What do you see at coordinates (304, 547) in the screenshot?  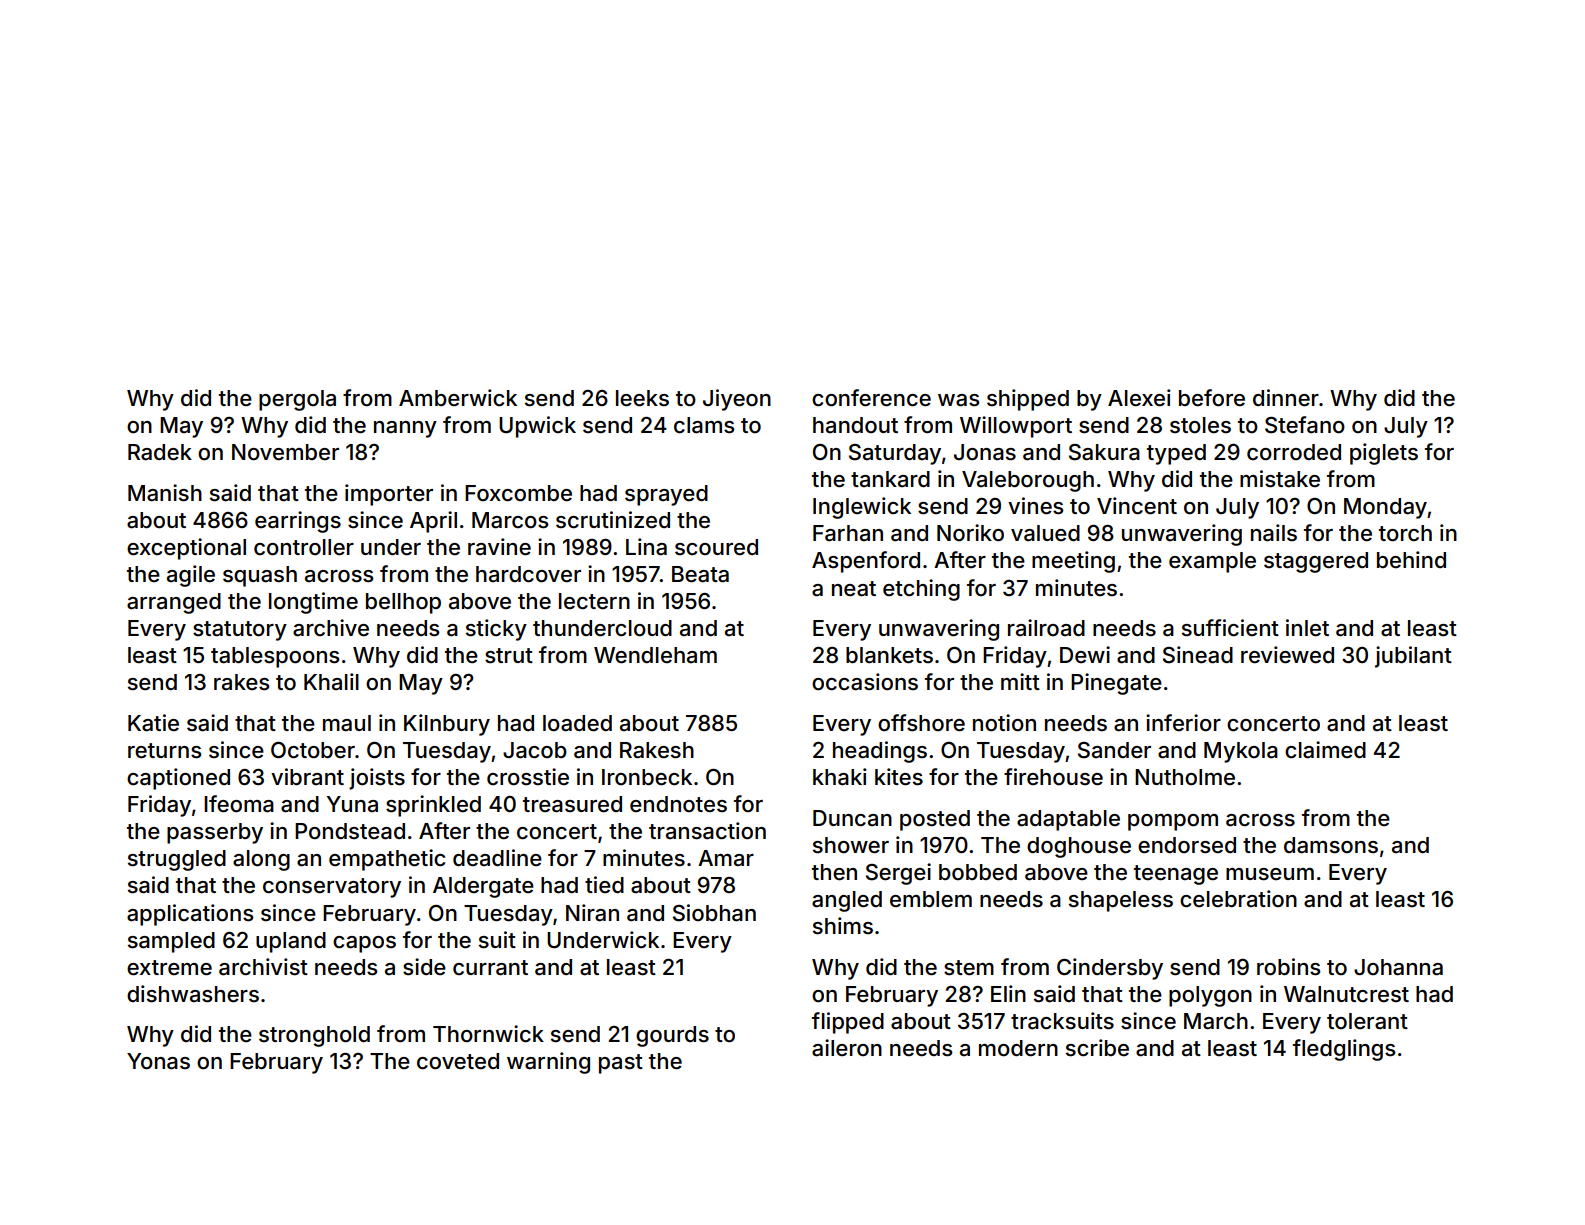 I see `controller` at bounding box center [304, 547].
